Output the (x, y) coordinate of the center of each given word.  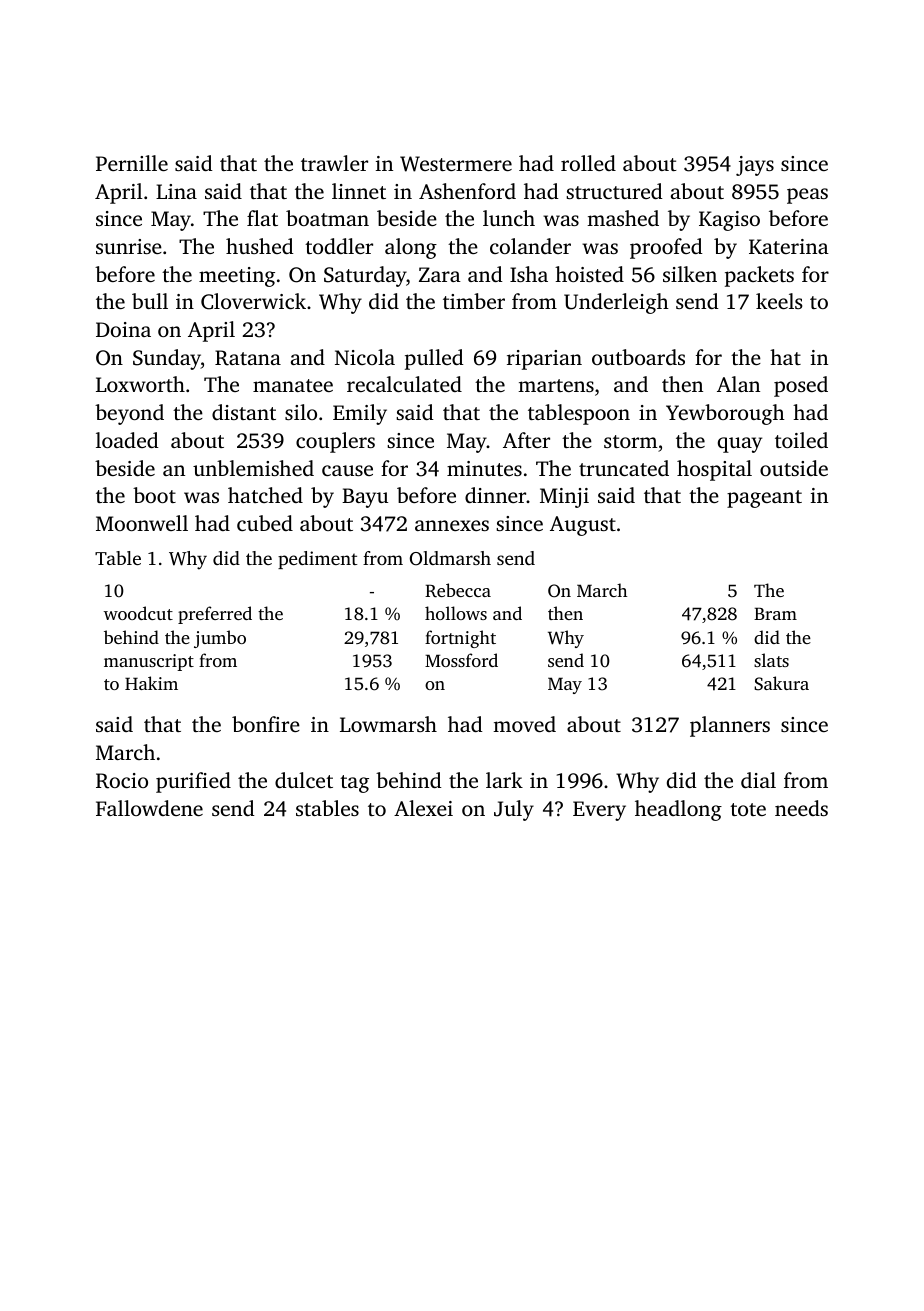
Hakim (151, 683)
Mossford (461, 660)
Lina (176, 191)
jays (755, 166)
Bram (775, 613)
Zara (440, 274)
